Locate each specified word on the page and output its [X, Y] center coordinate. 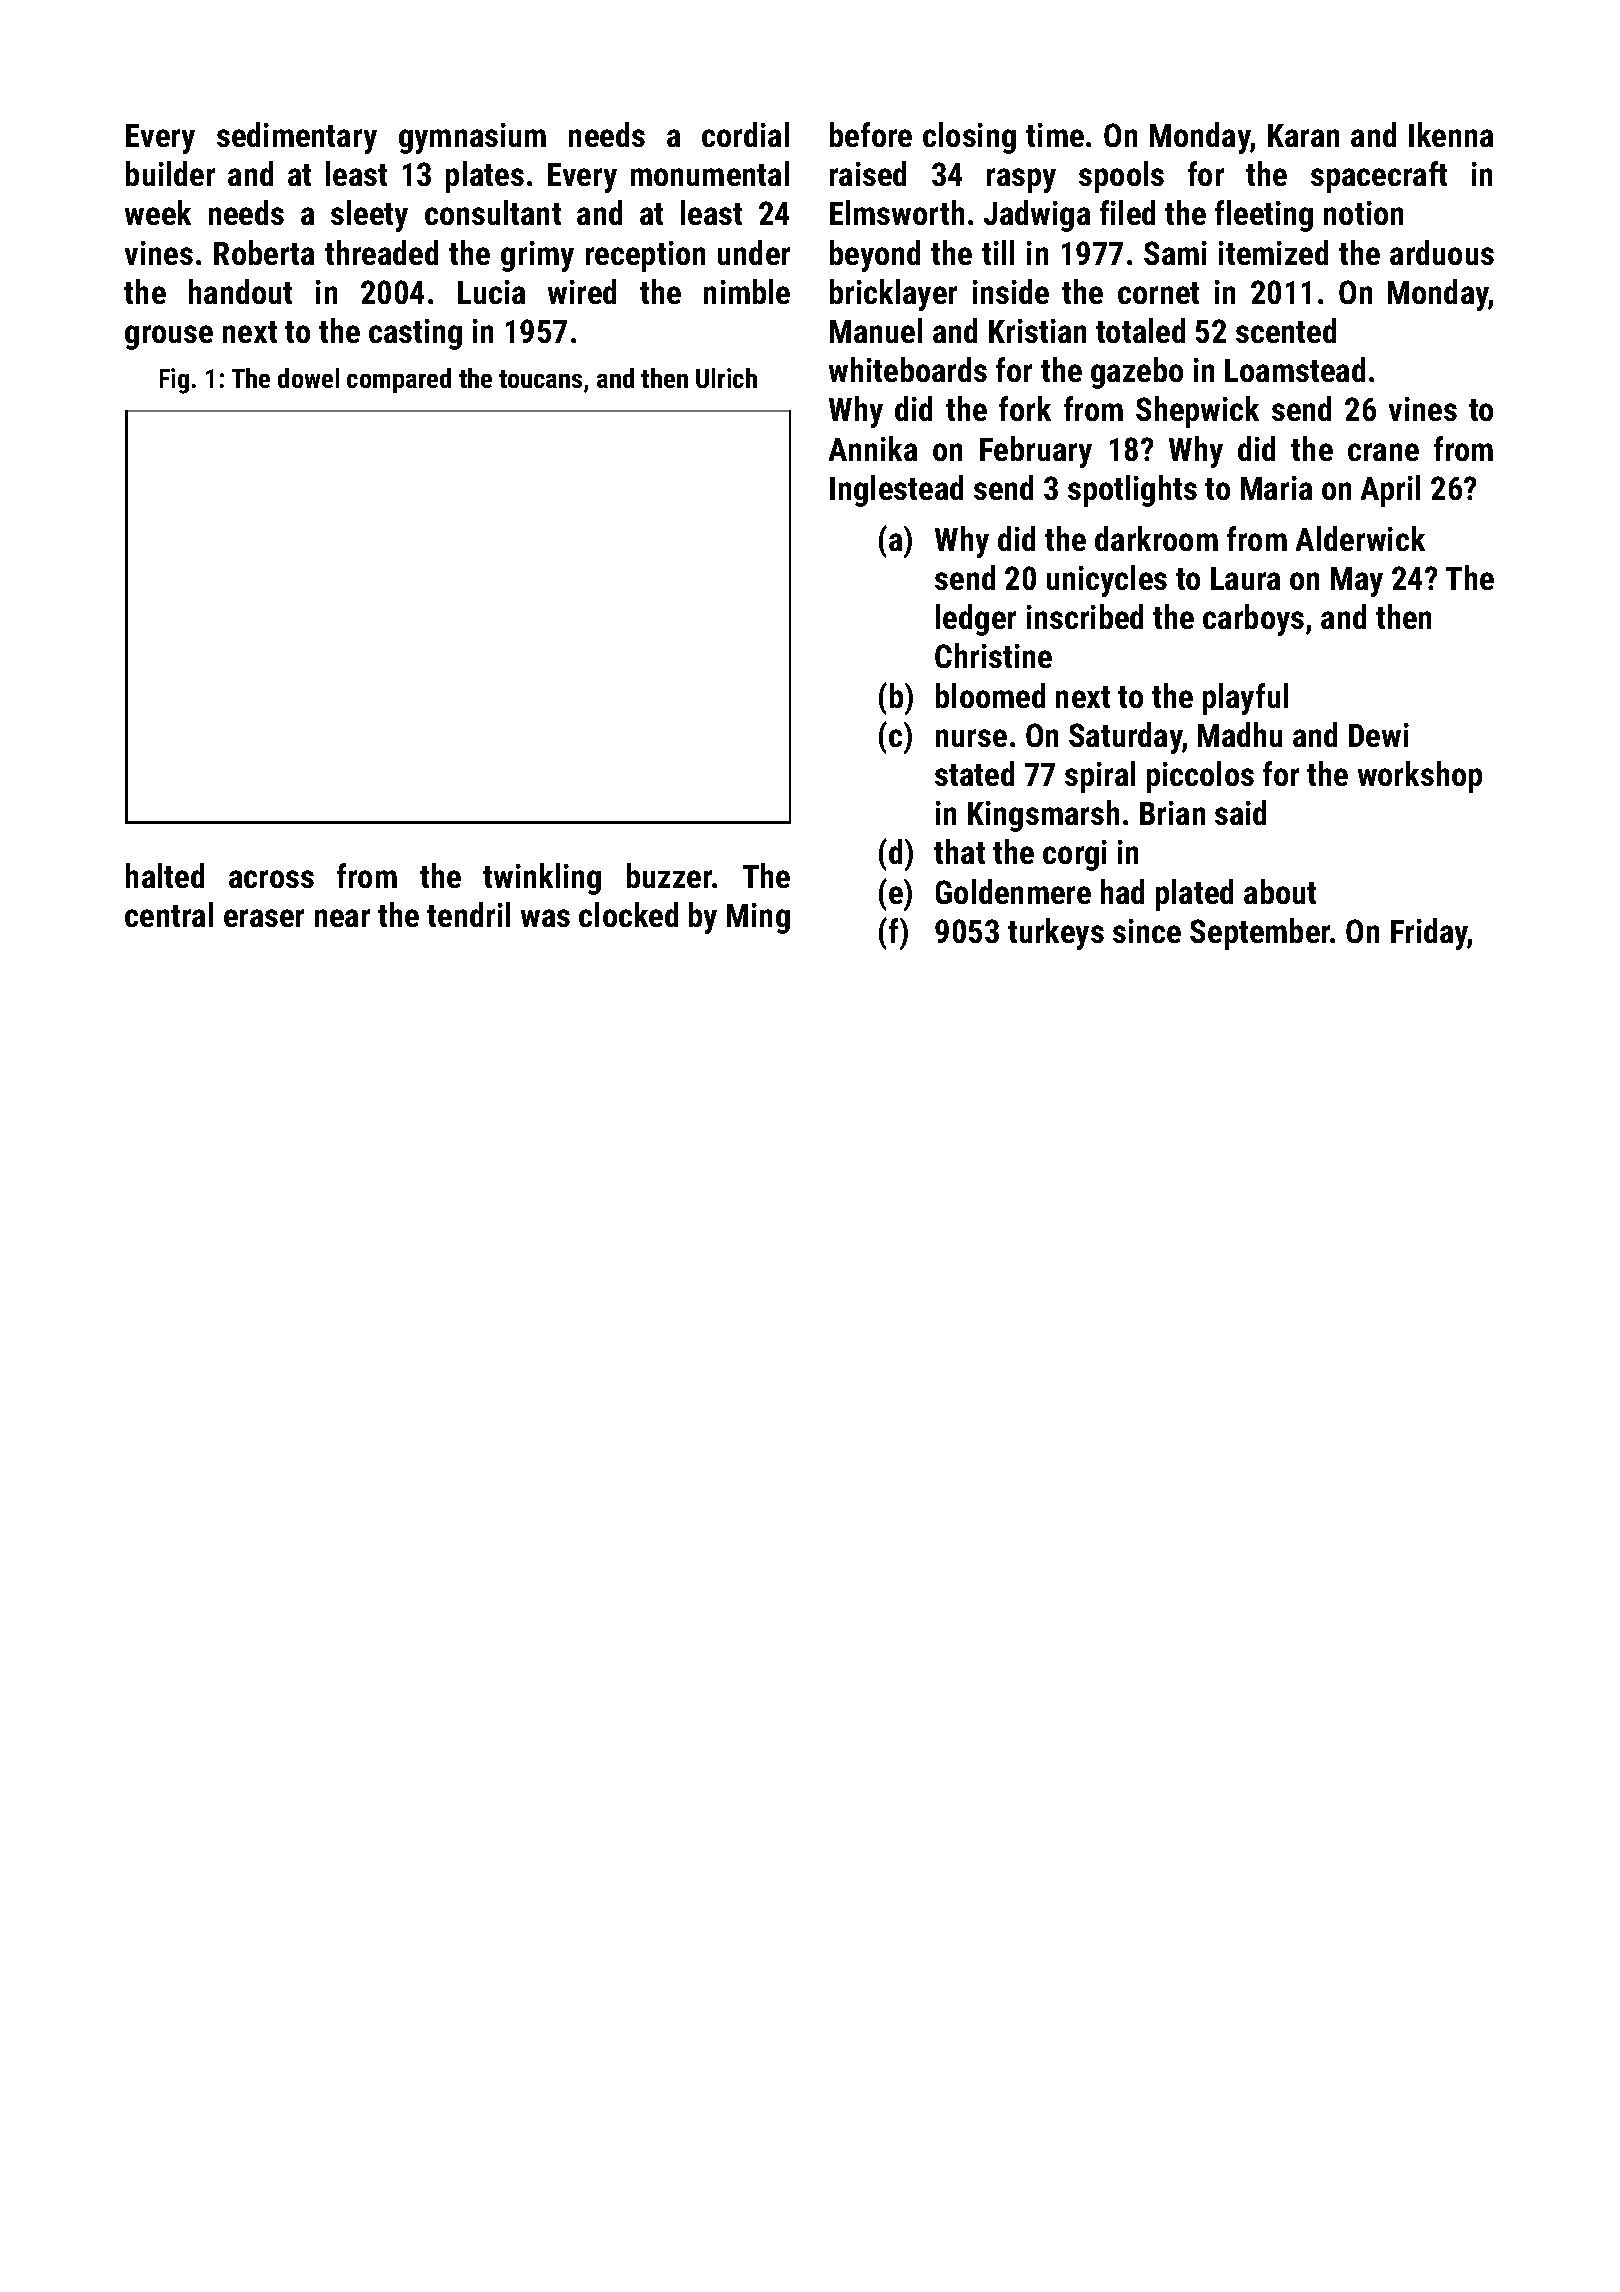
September [1260, 934]
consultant [493, 212]
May [1357, 582]
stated [974, 773]
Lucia [491, 292]
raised [868, 173]
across [271, 879]
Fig [174, 381]
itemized [1273, 252]
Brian [1172, 813]
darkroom [1156, 538]
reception [645, 256]
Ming [758, 918]
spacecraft [1379, 177]
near [342, 918]
